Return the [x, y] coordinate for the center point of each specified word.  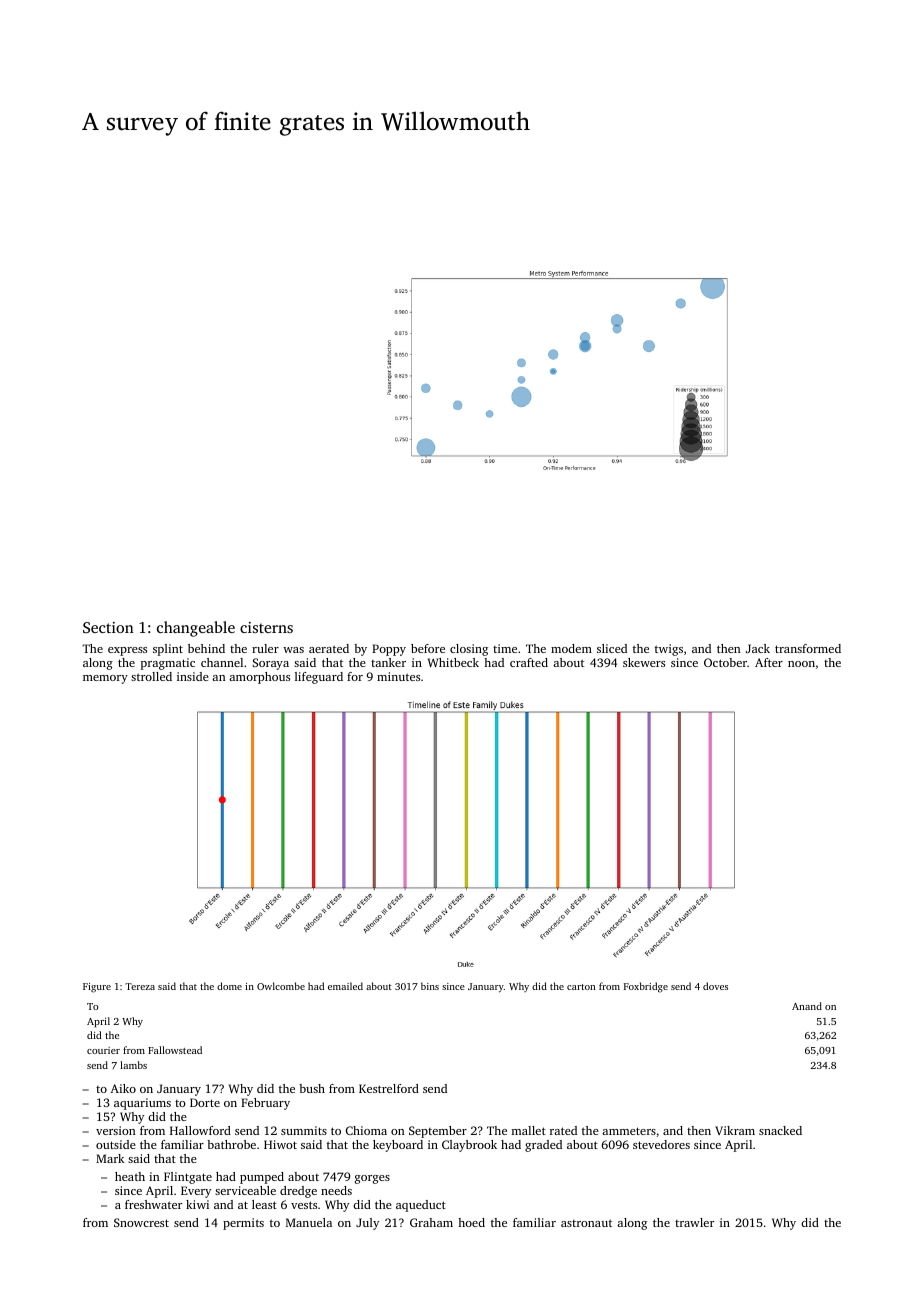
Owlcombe [281, 986]
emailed [345, 986]
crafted [529, 662]
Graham [431, 1222]
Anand [807, 1006]
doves [715, 986]
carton [581, 987]
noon [801, 664]
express [127, 651]
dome [229, 986]
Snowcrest [141, 1222]
